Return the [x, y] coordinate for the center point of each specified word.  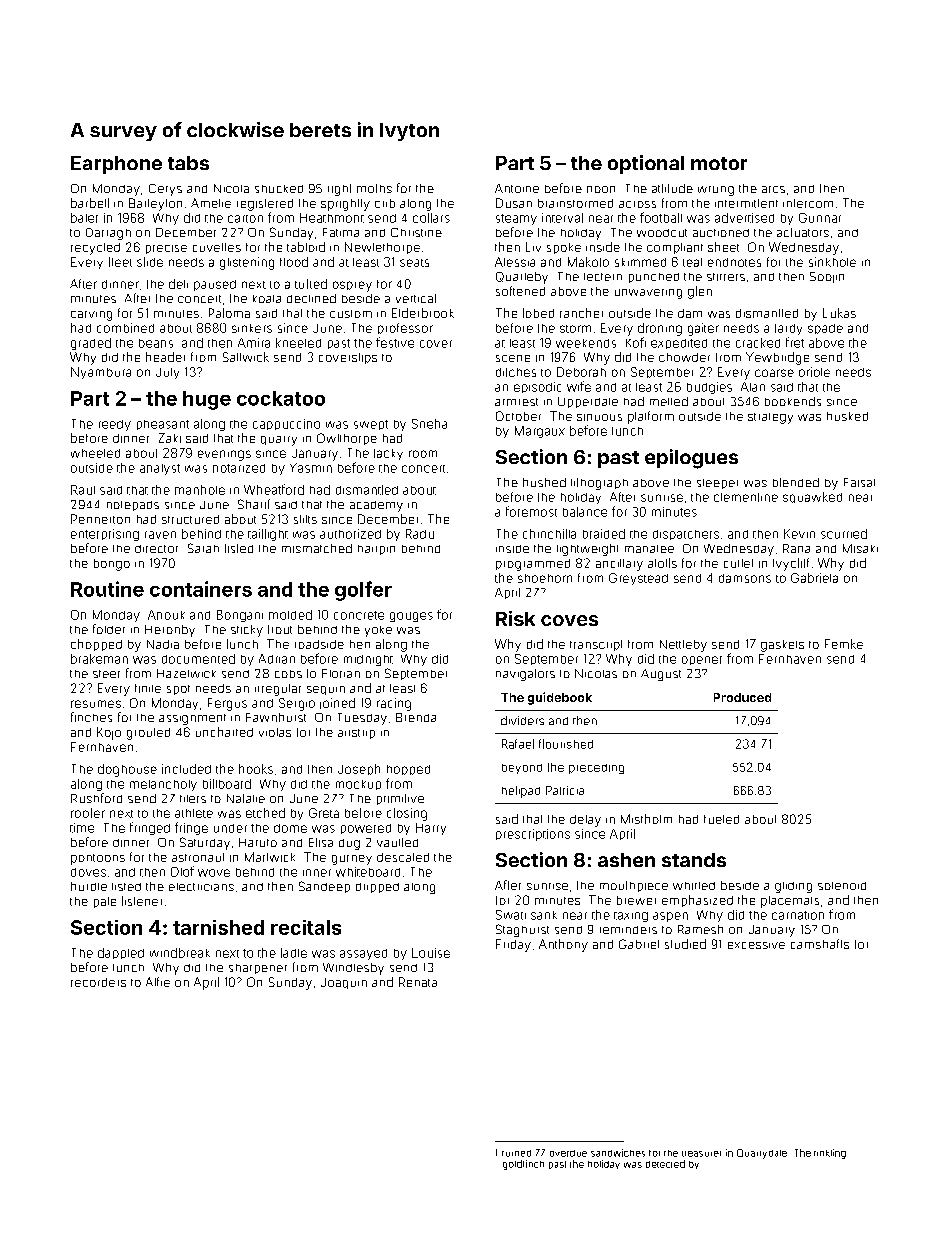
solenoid [842, 886]
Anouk [166, 615]
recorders [98, 982]
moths [374, 188]
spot [178, 690]
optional [646, 164]
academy [376, 506]
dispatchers [686, 535]
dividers [522, 720]
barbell [90, 203]
